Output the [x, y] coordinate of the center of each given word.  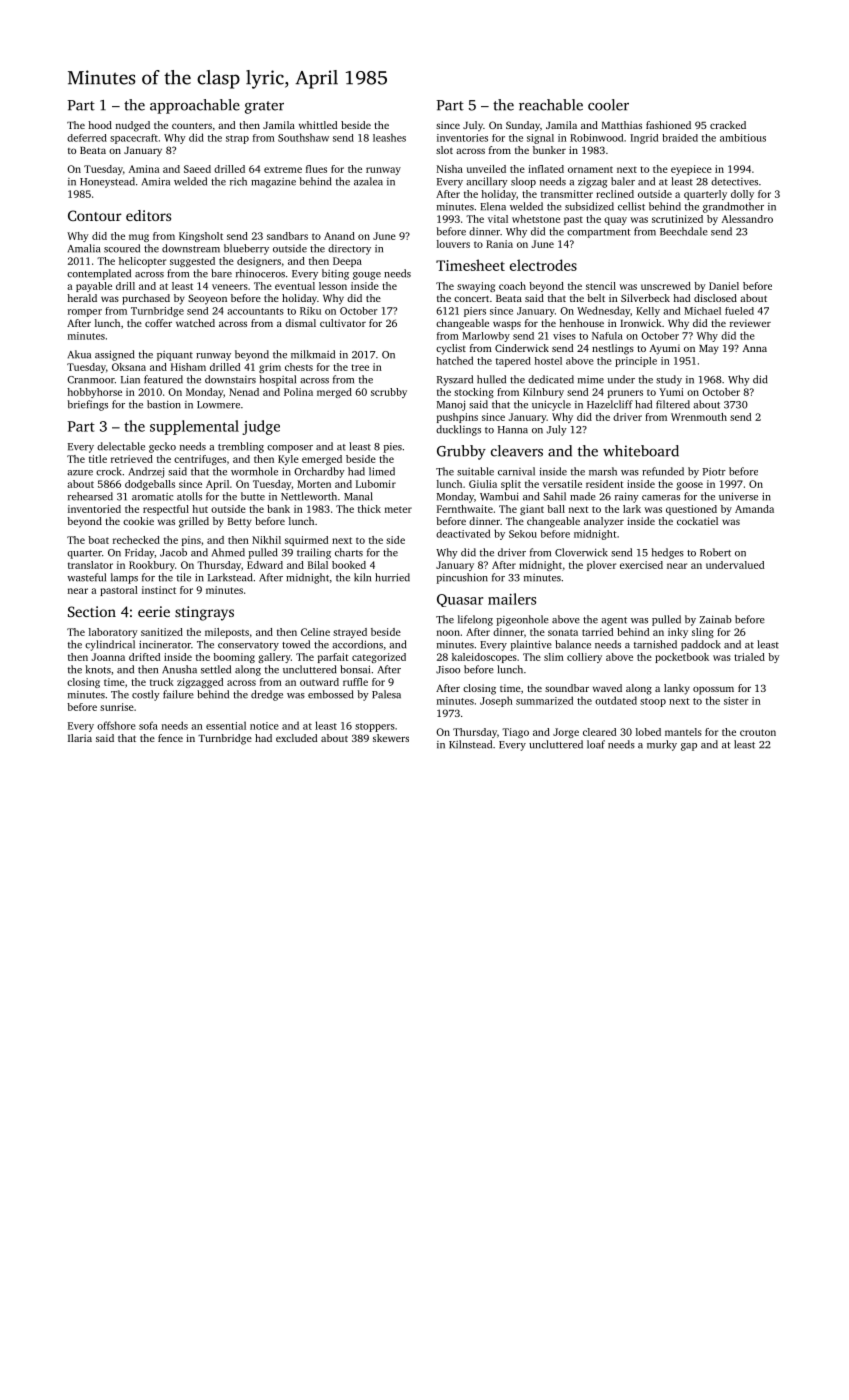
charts [349, 552]
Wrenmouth [699, 417]
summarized [544, 700]
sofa [148, 725]
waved [607, 688]
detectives [734, 181]
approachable [195, 106]
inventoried [94, 509]
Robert [715, 552]
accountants [255, 311]
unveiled [486, 169]
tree [360, 367]
